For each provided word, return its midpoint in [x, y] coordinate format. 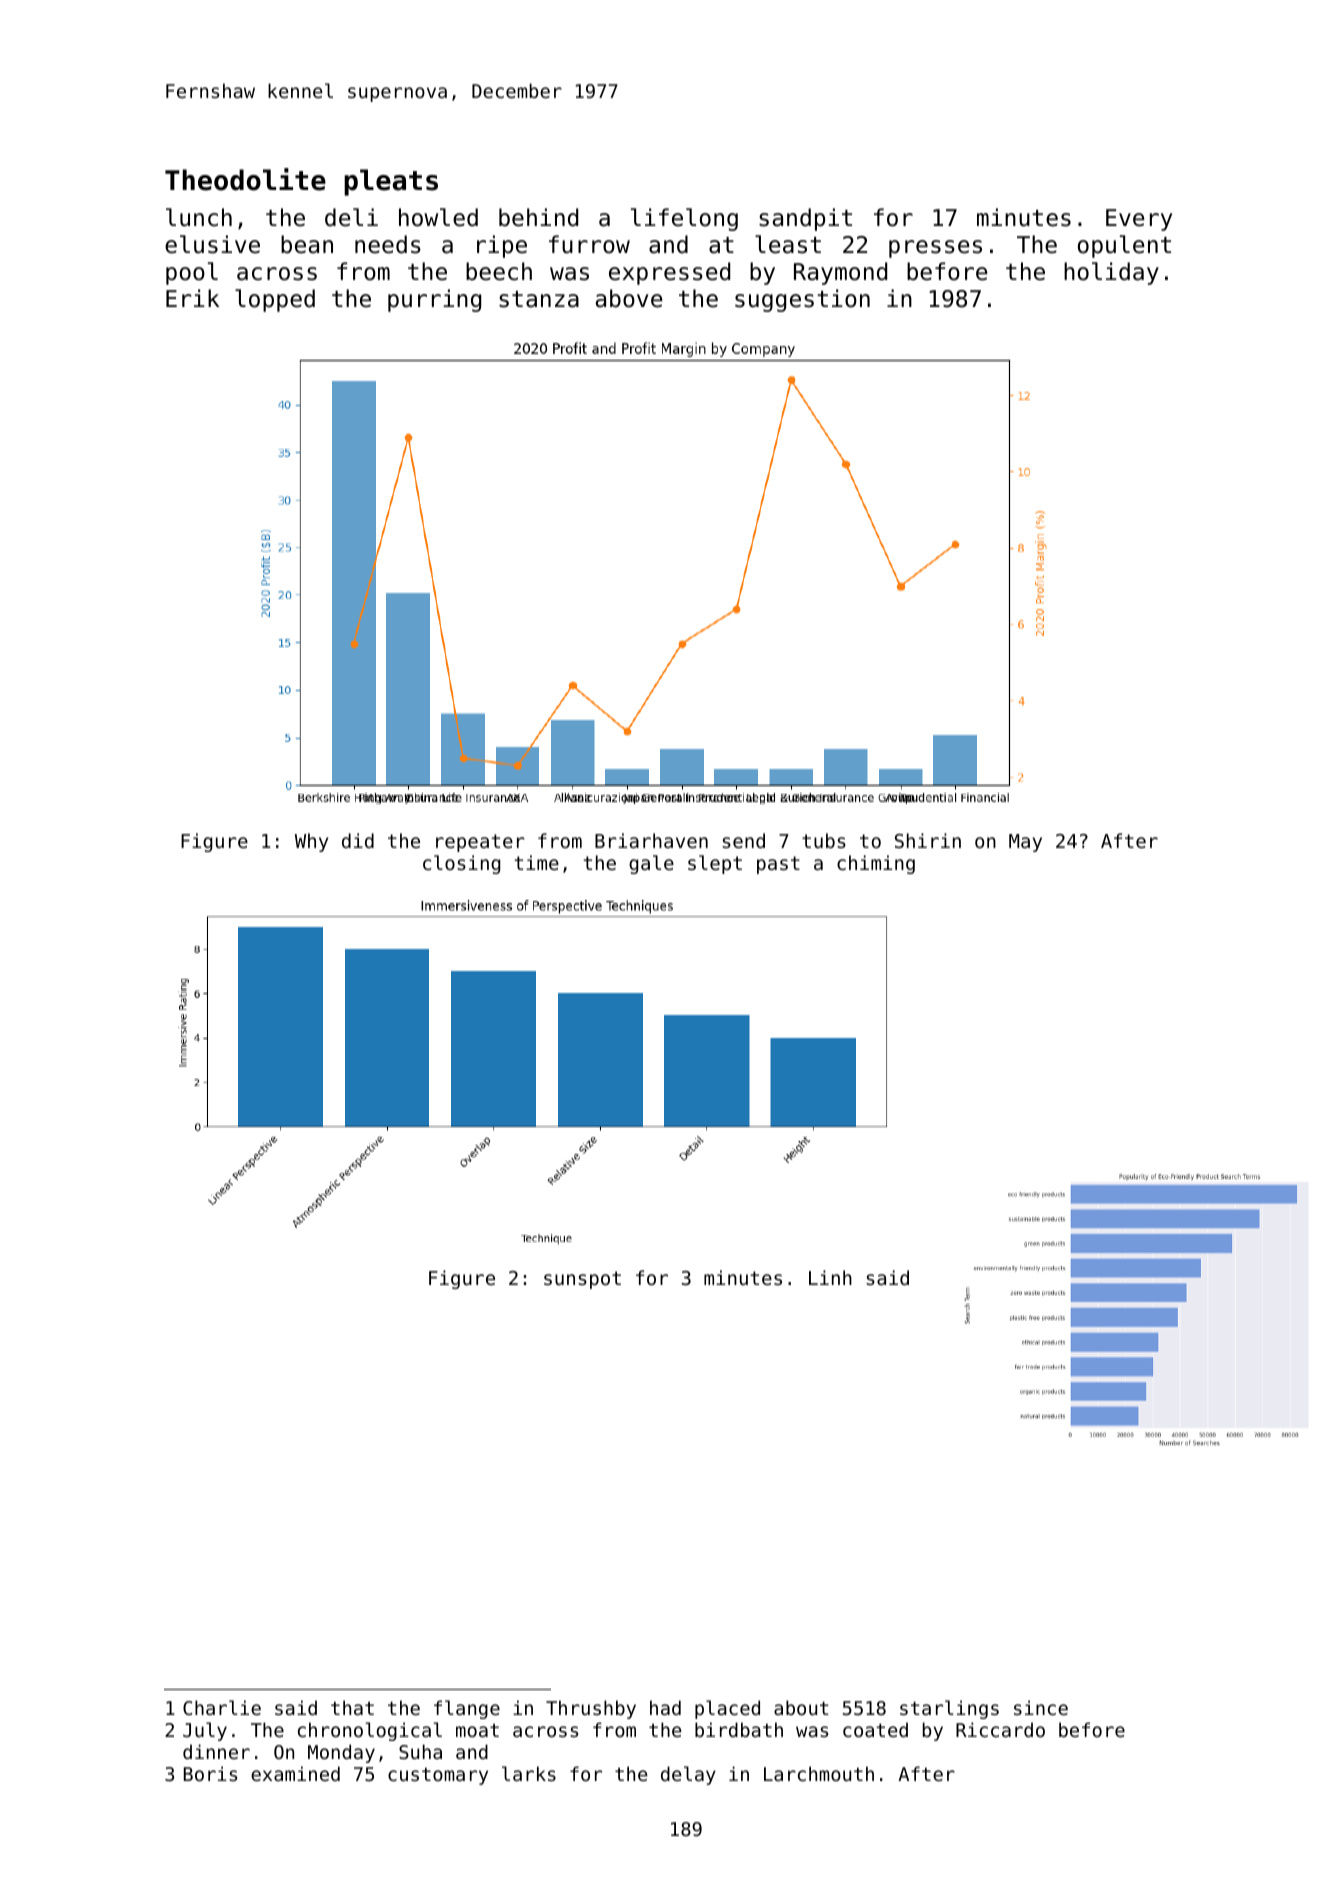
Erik [192, 298]
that [352, 1707]
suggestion [802, 300]
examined [295, 1773]
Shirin [928, 840]
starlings [949, 1709]
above [629, 298]
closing [461, 864]
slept [715, 864]
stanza [539, 299]
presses [935, 249]
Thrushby [591, 1709]
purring [434, 300]
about [801, 1707]
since [1041, 1707]
